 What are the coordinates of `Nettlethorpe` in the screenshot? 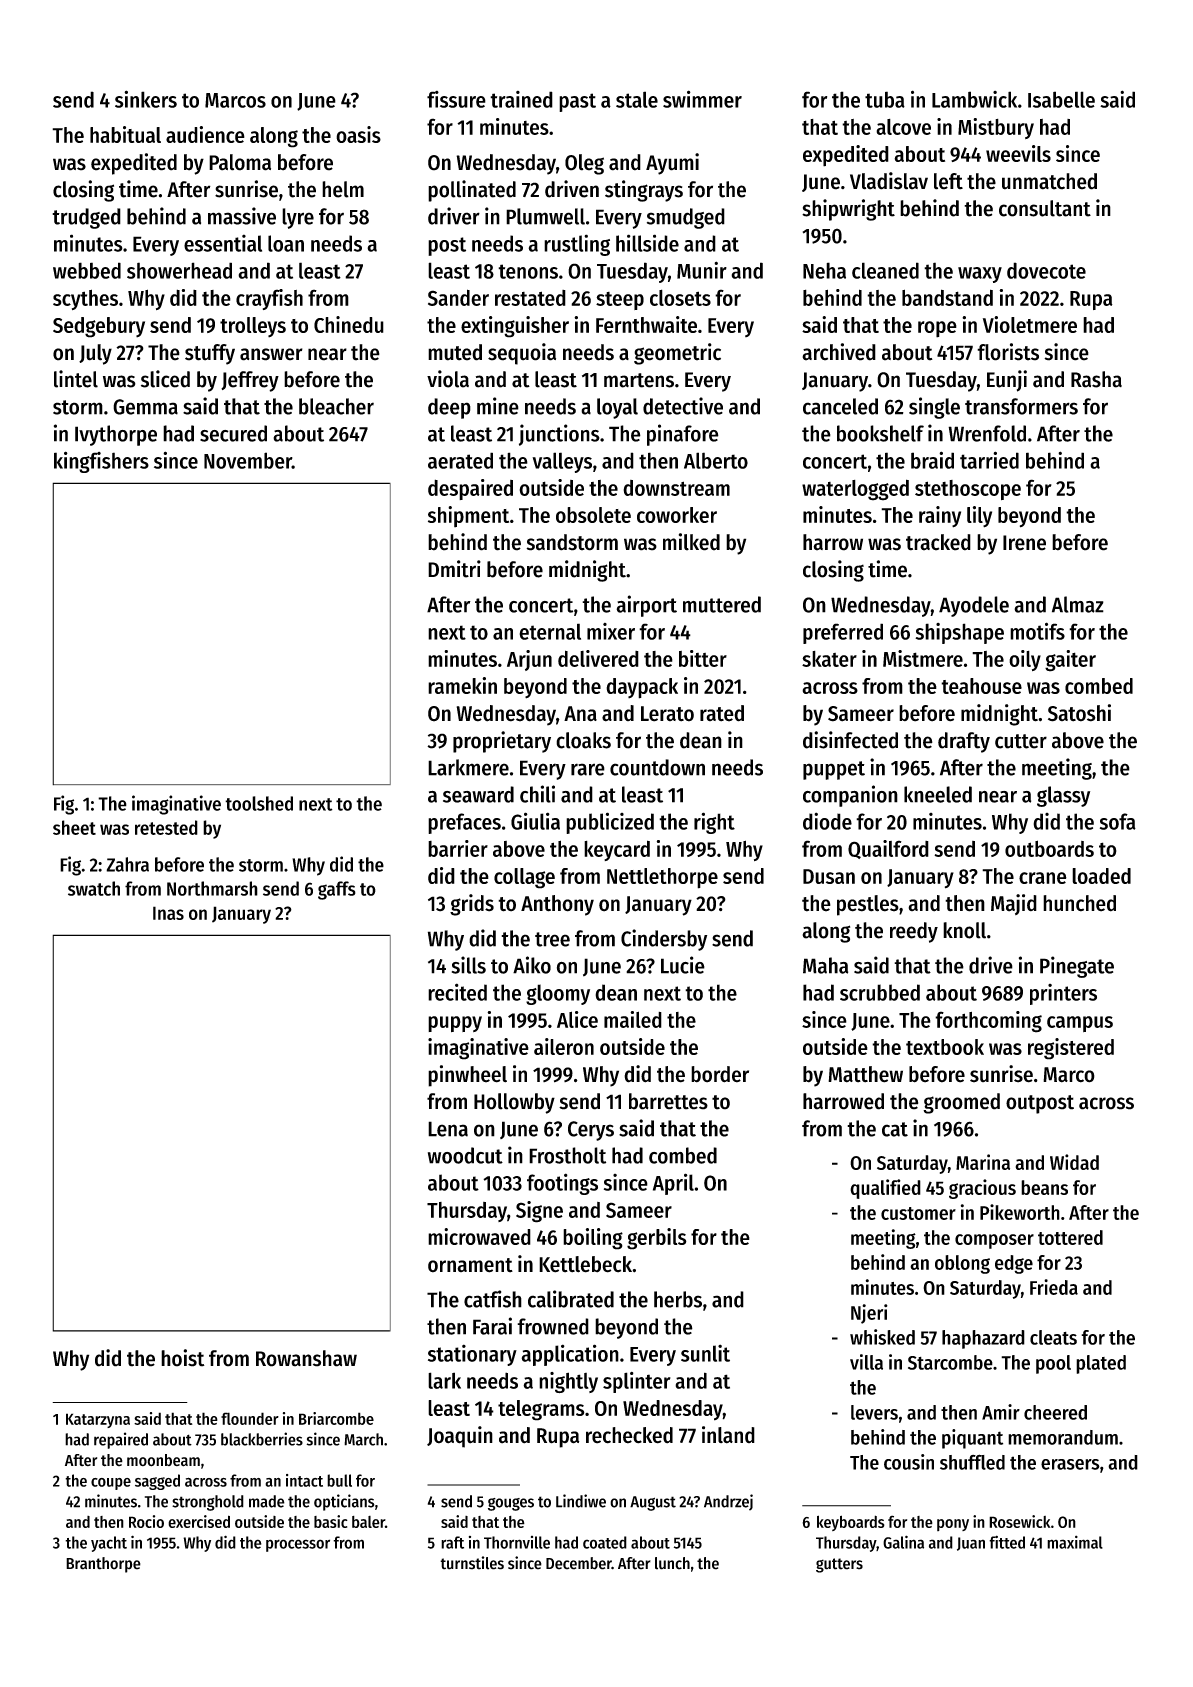 It's located at (662, 878).
